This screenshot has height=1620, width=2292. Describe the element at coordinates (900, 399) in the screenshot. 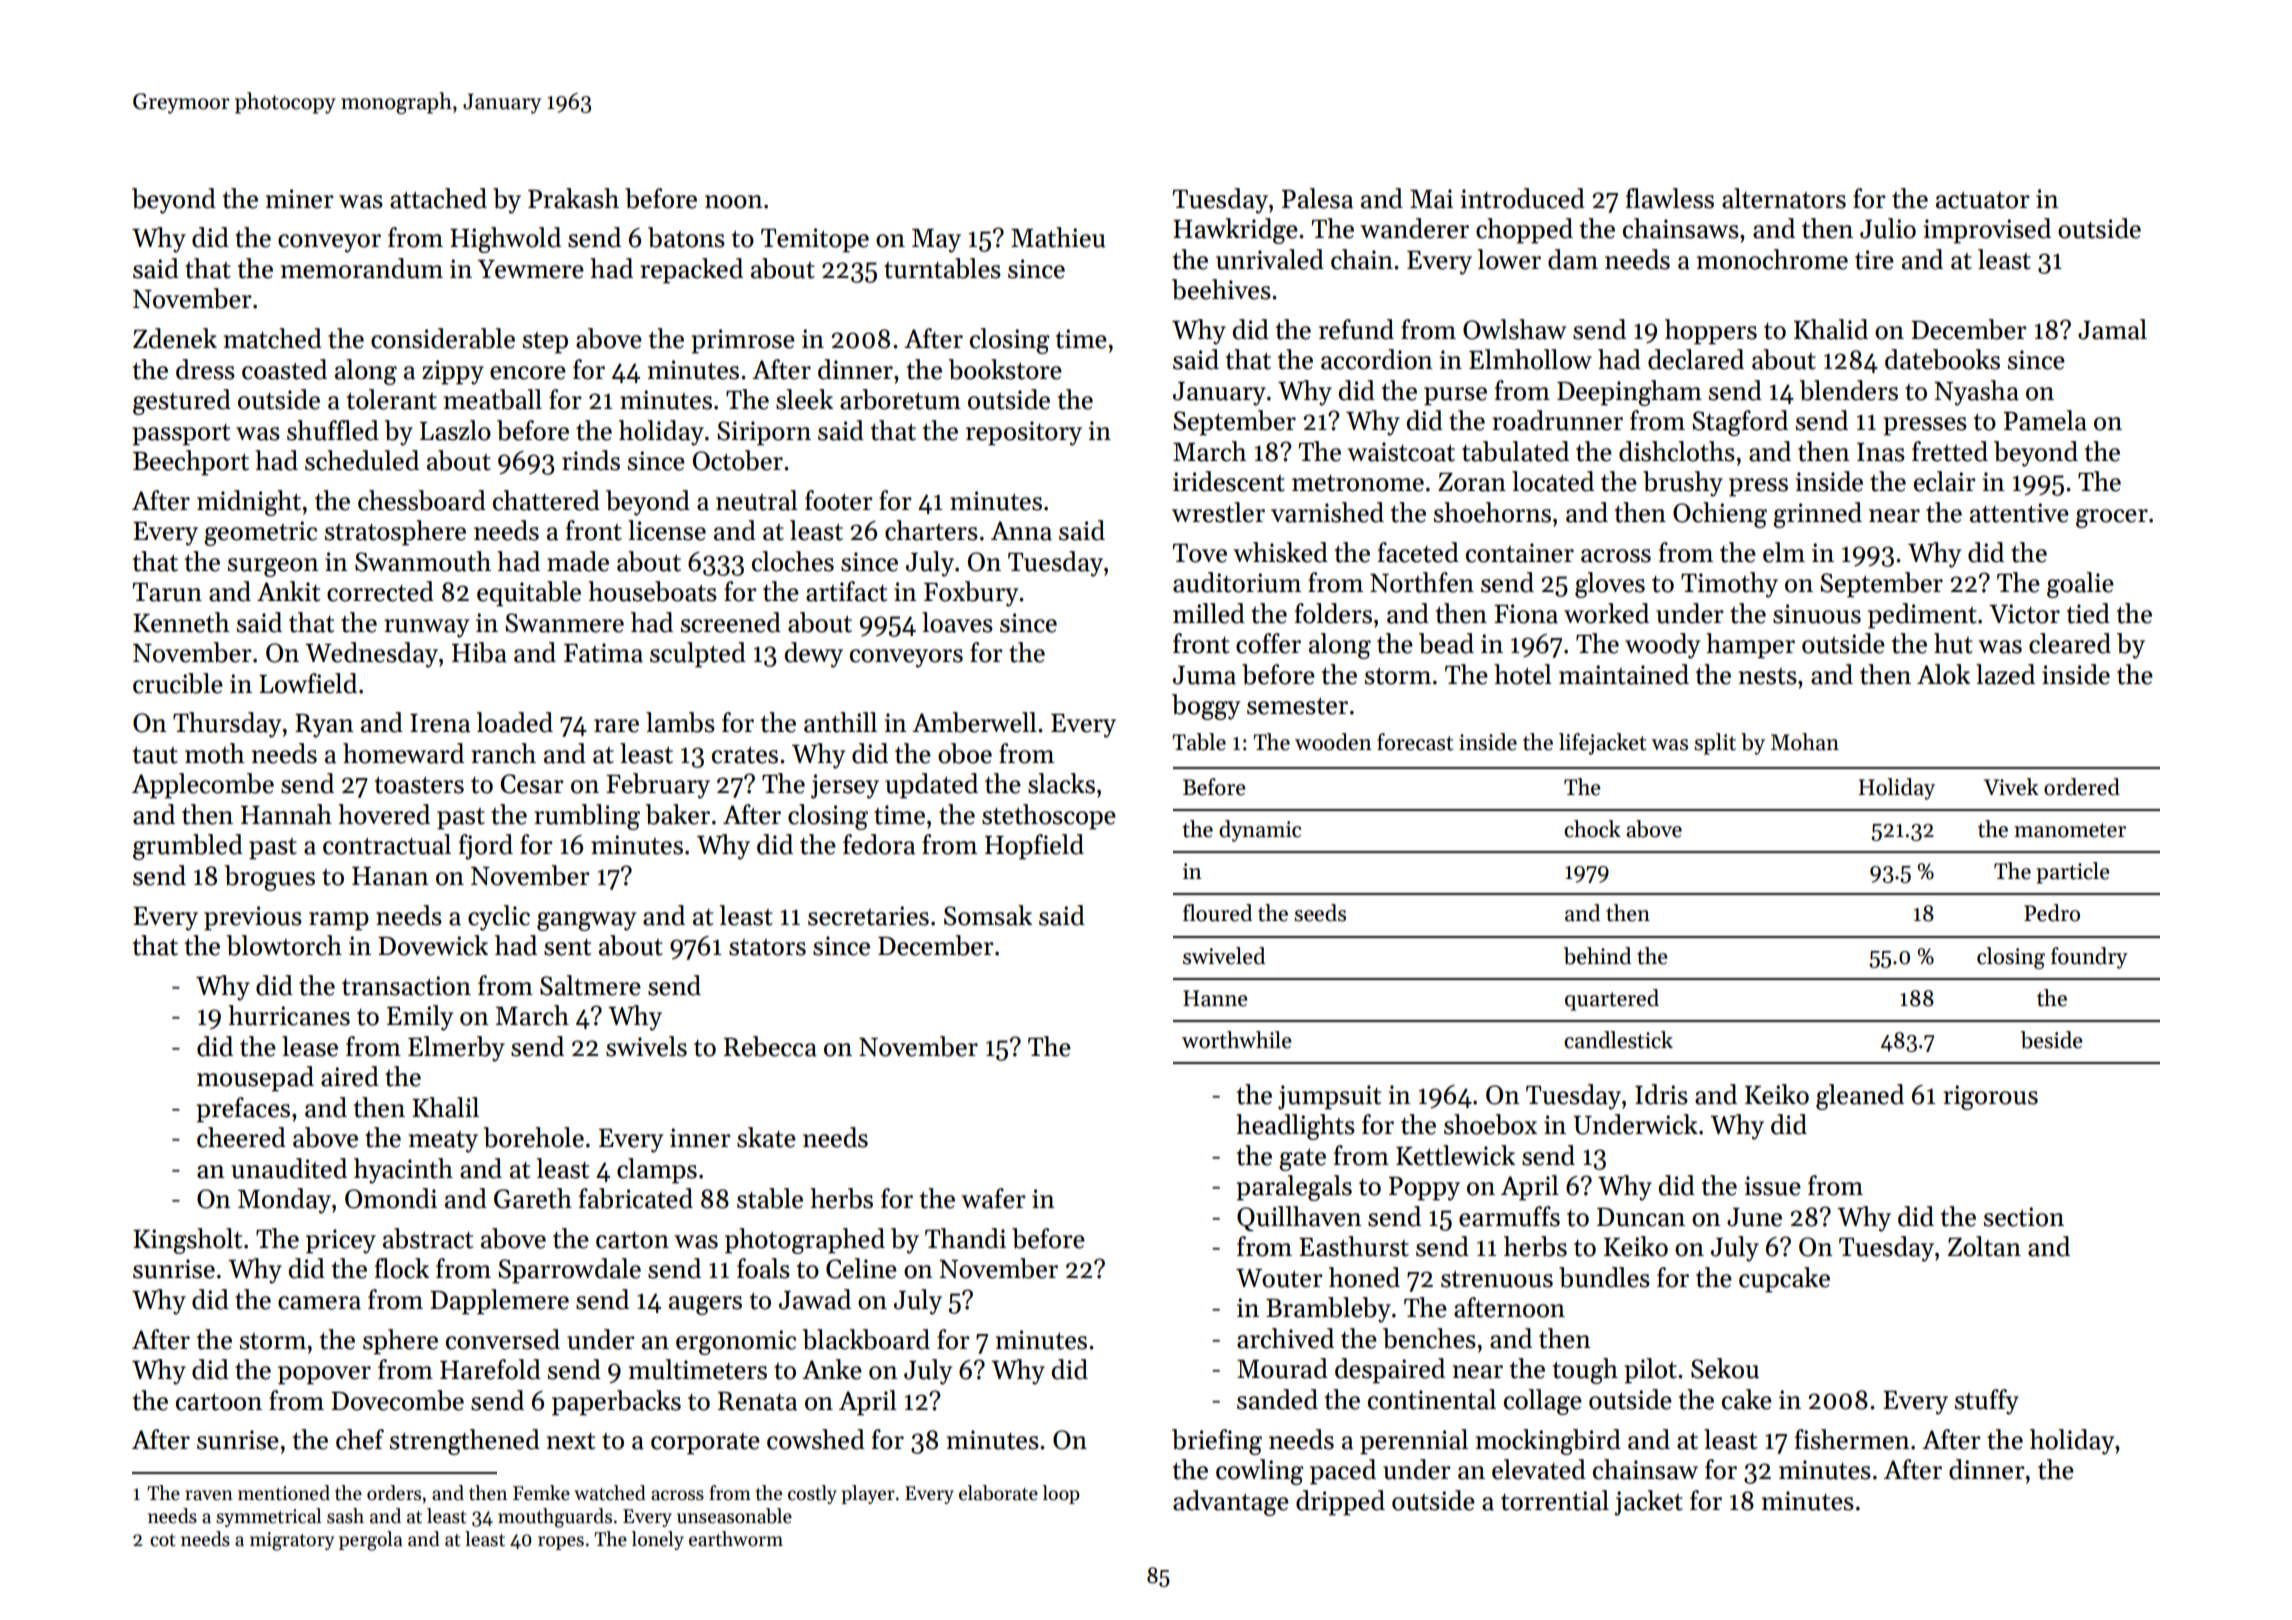

I see `arboretum` at that location.
